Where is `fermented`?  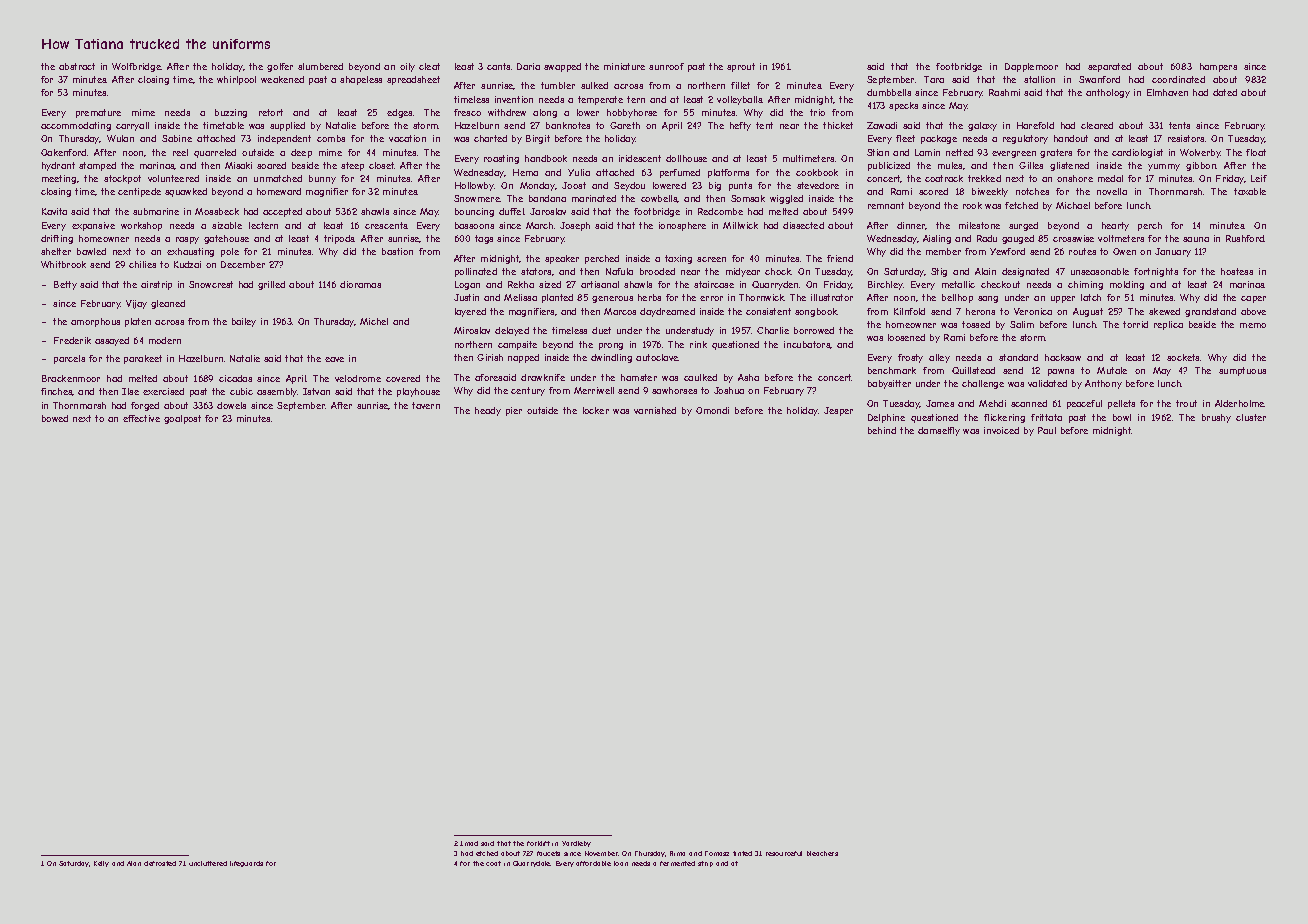 fermented is located at coordinates (677, 863).
